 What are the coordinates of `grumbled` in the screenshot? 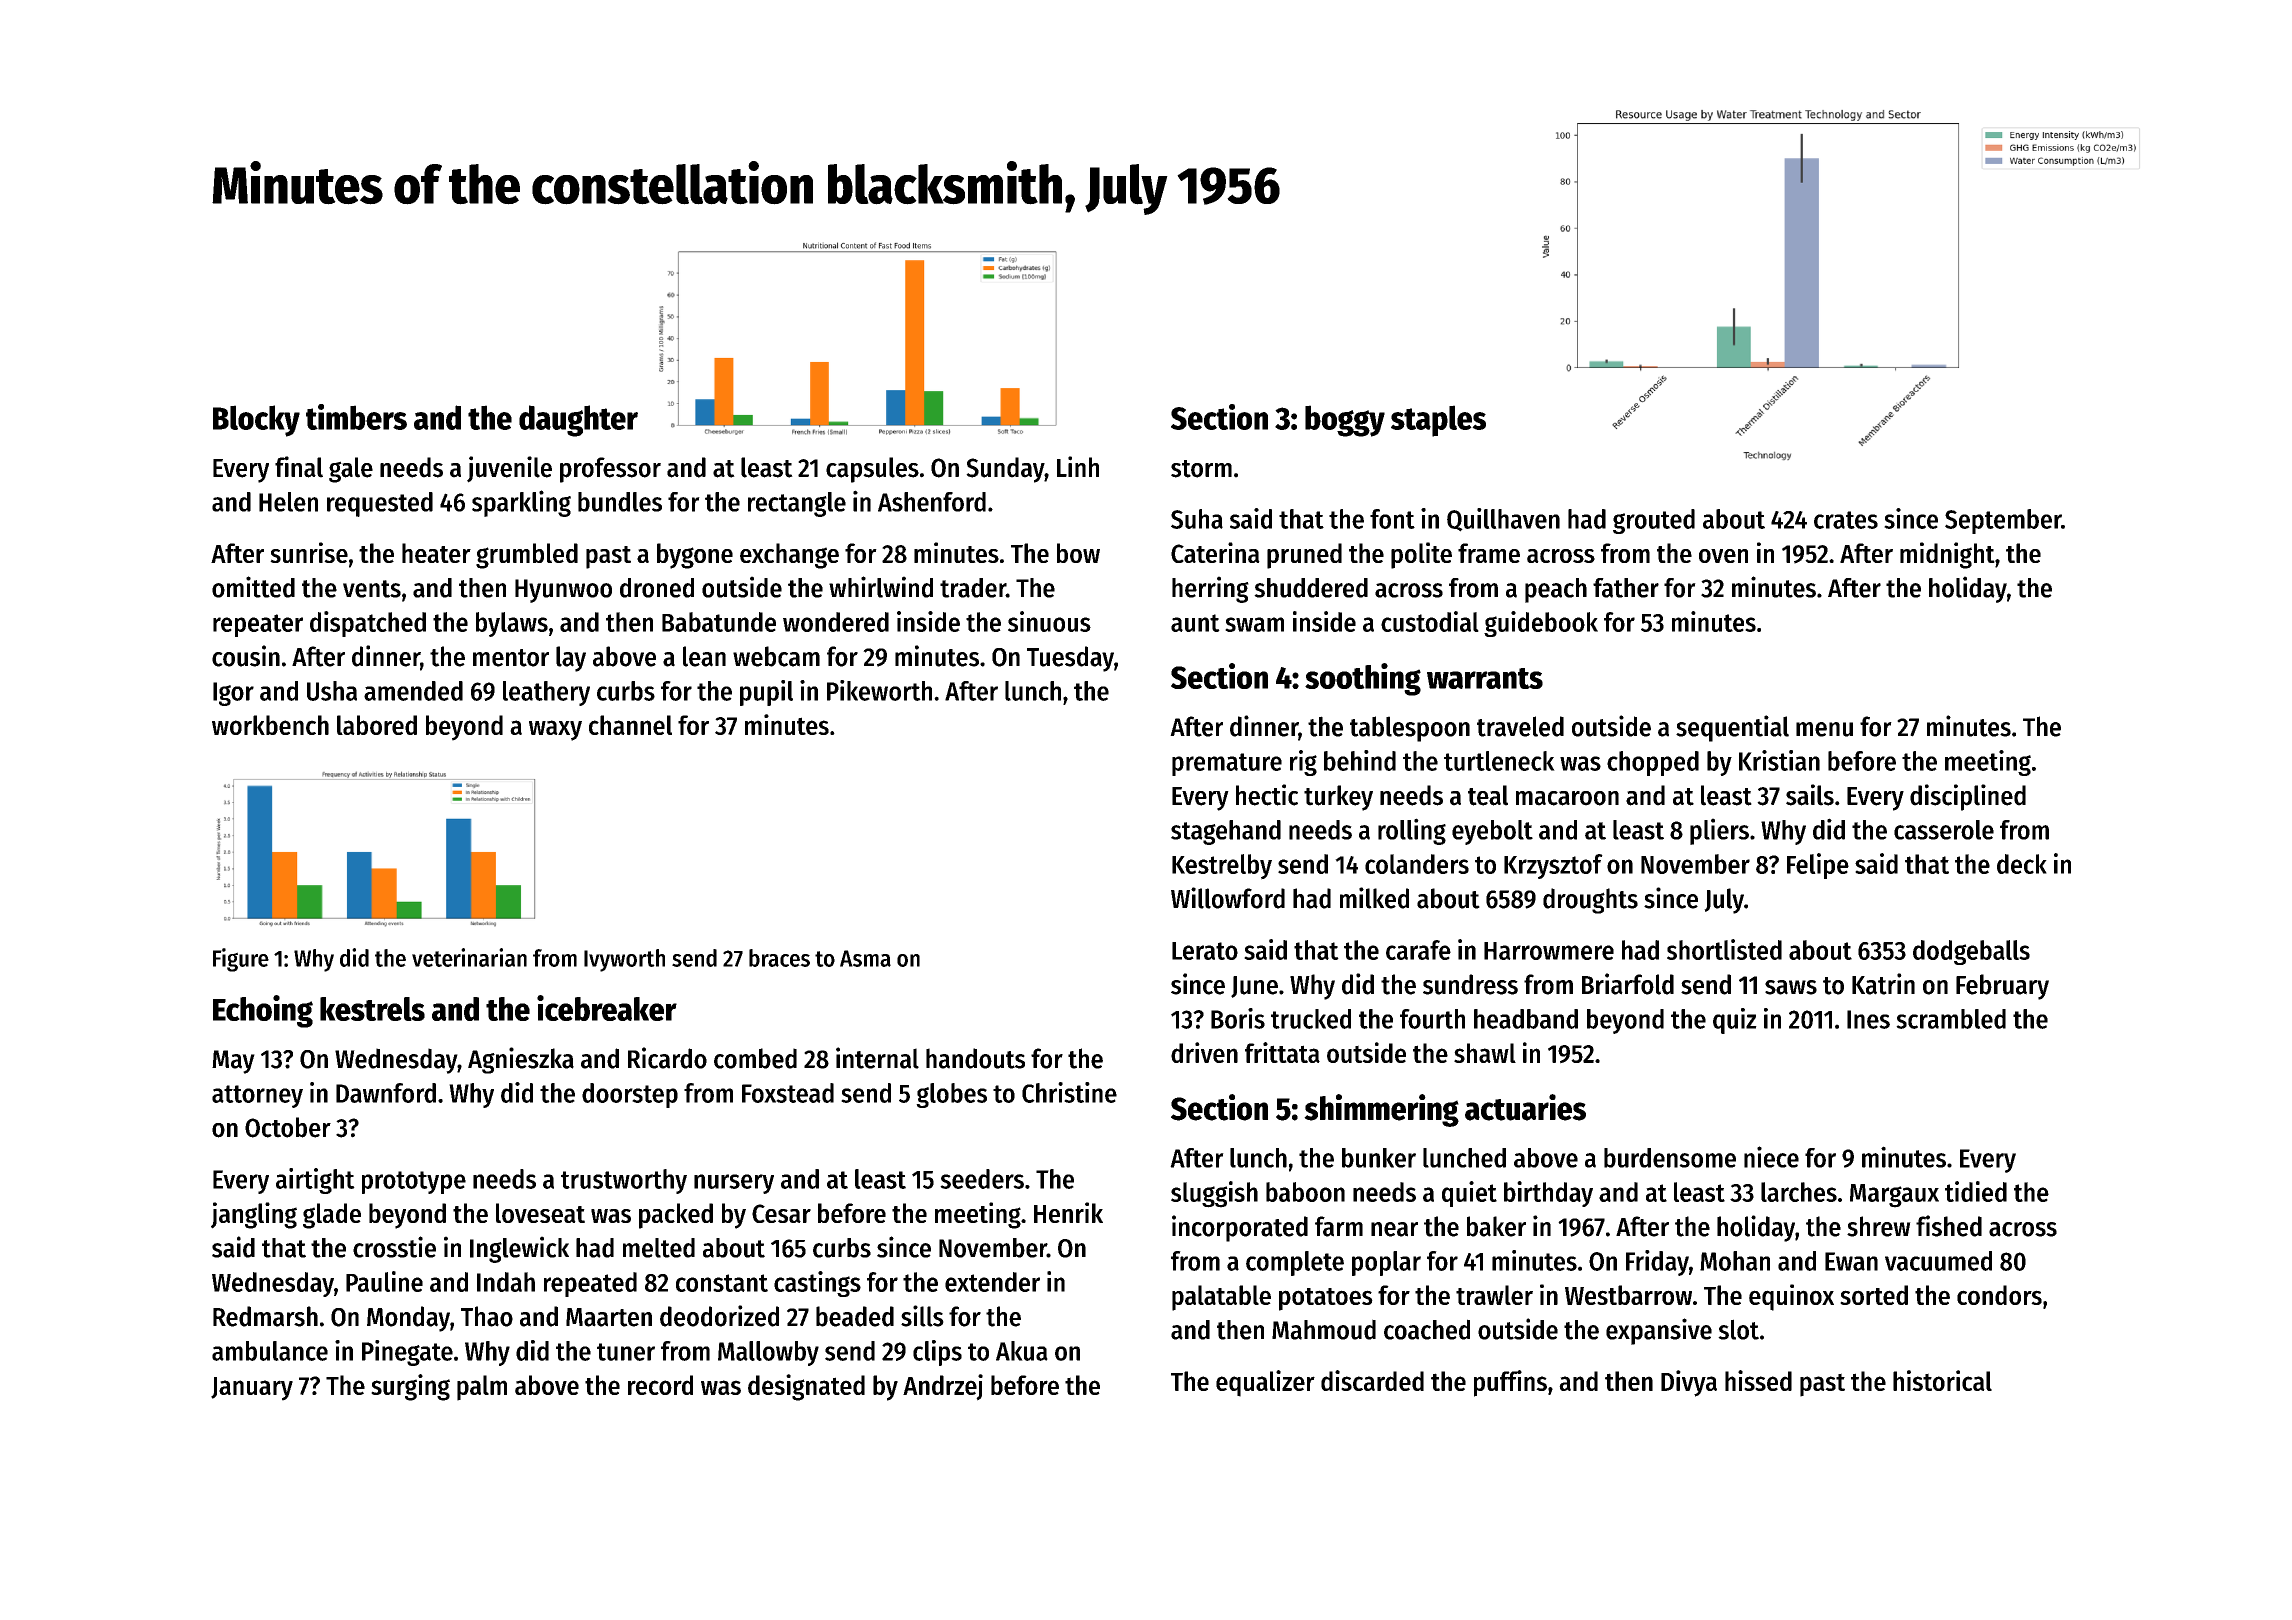 It's located at (527, 556).
